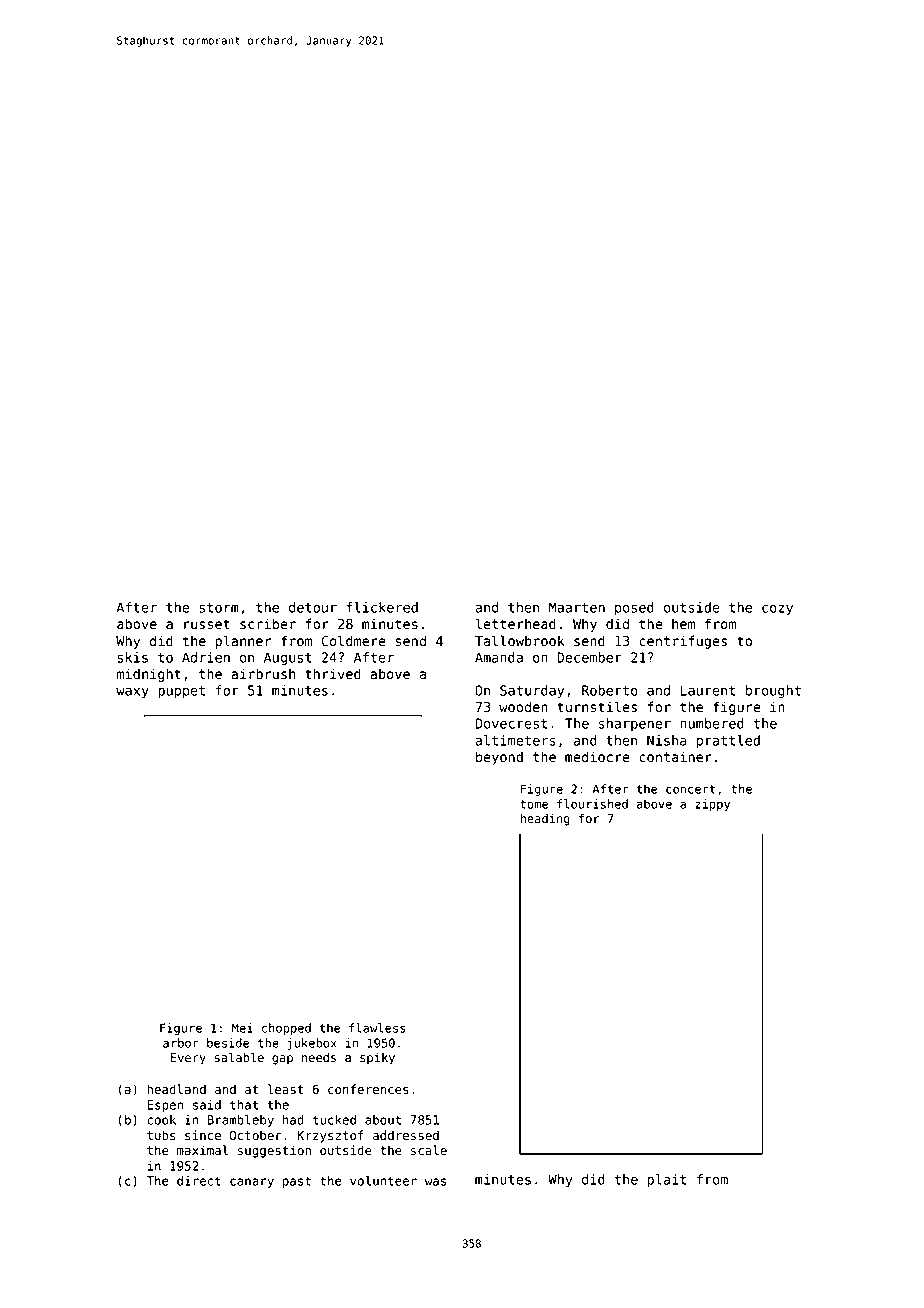 This screenshot has height=1308, width=924. Describe the element at coordinates (499, 758) in the screenshot. I see `beyond` at that location.
